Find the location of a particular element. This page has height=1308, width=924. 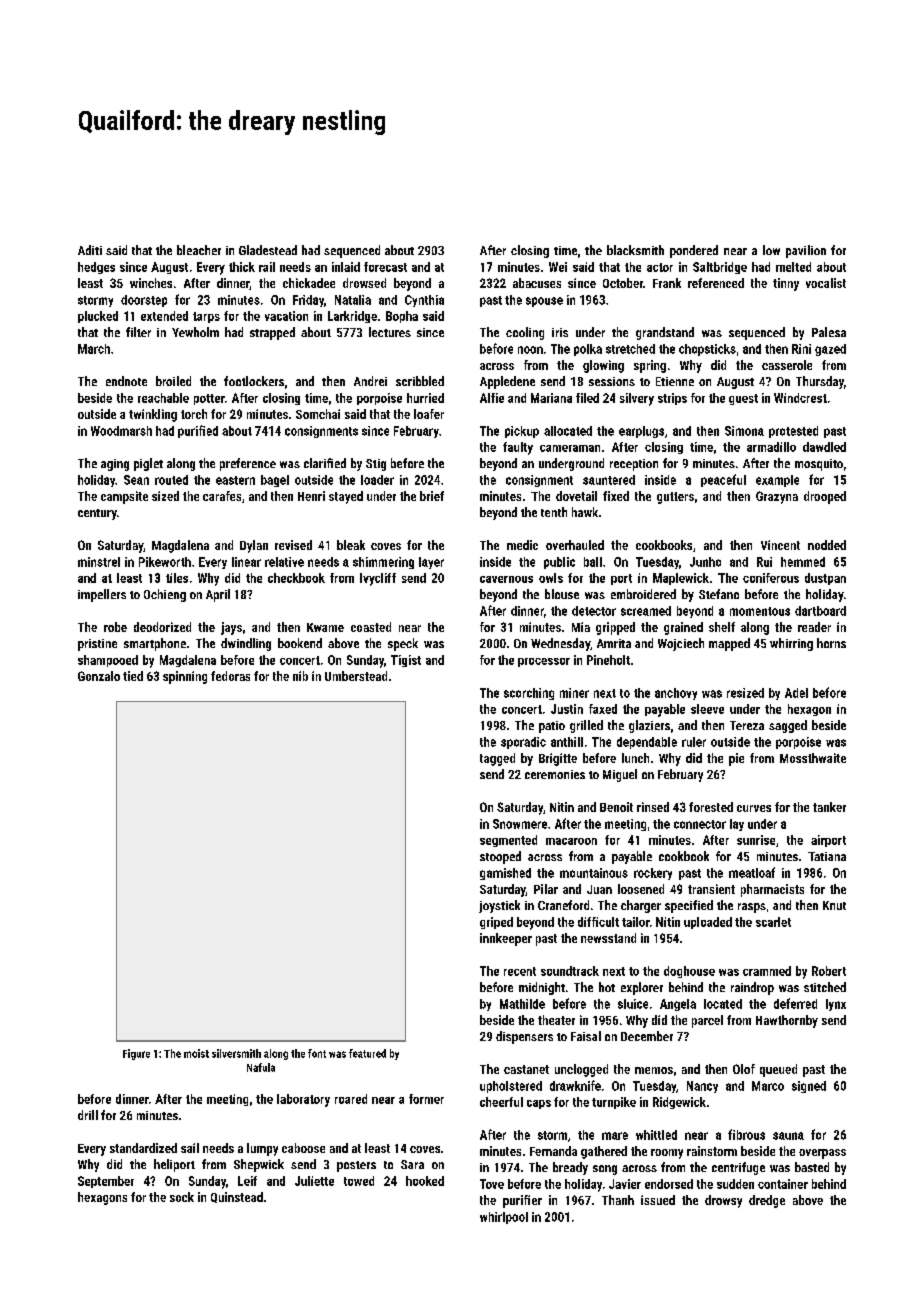

sleeve is located at coordinates (707, 709).
